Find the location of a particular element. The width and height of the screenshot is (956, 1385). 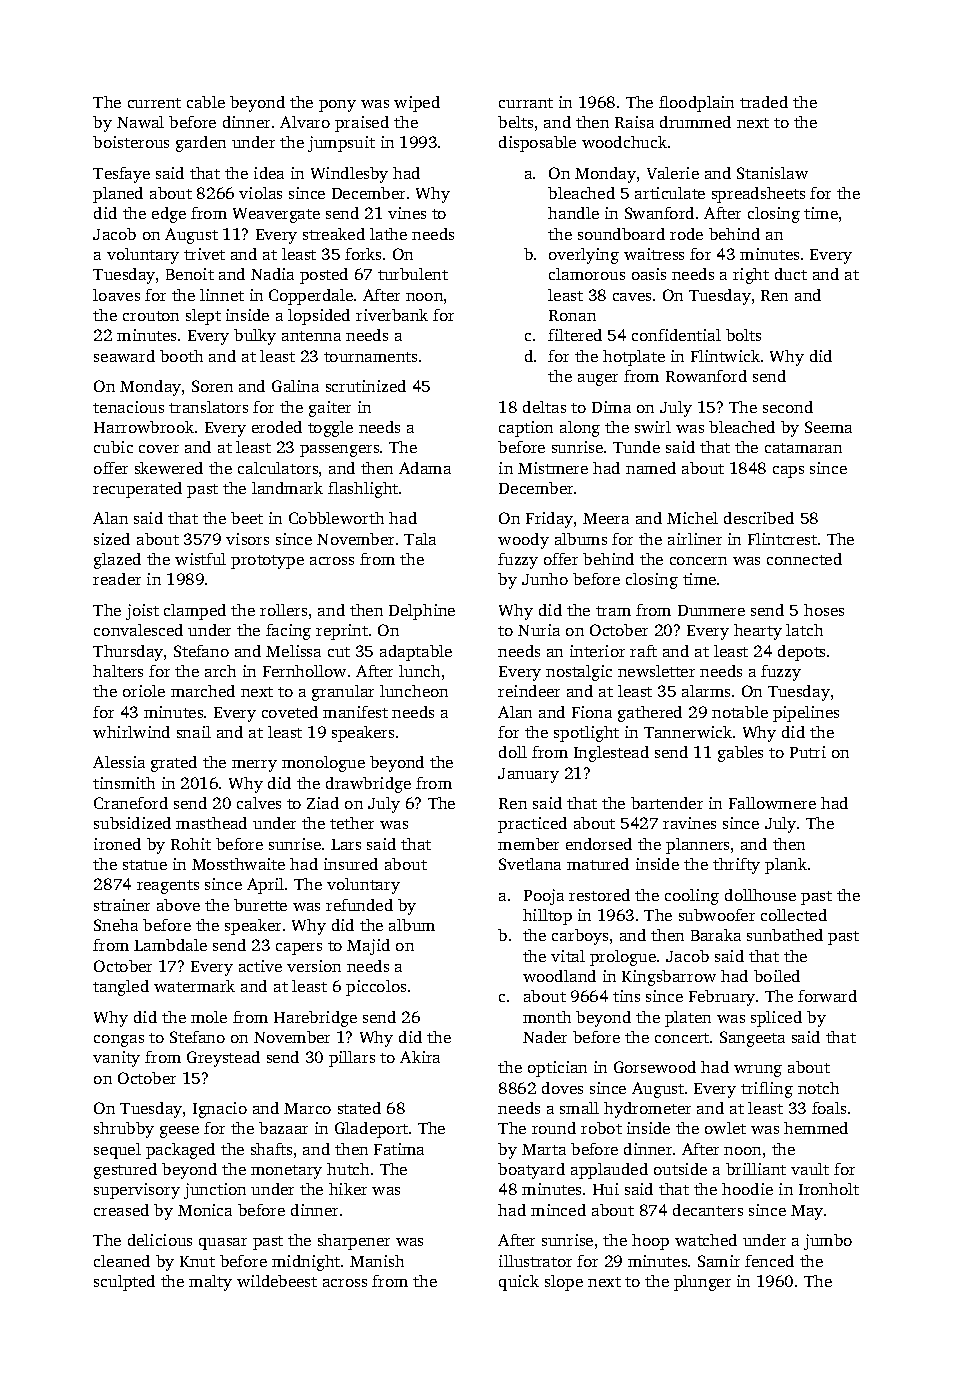

masthead is located at coordinates (211, 823).
